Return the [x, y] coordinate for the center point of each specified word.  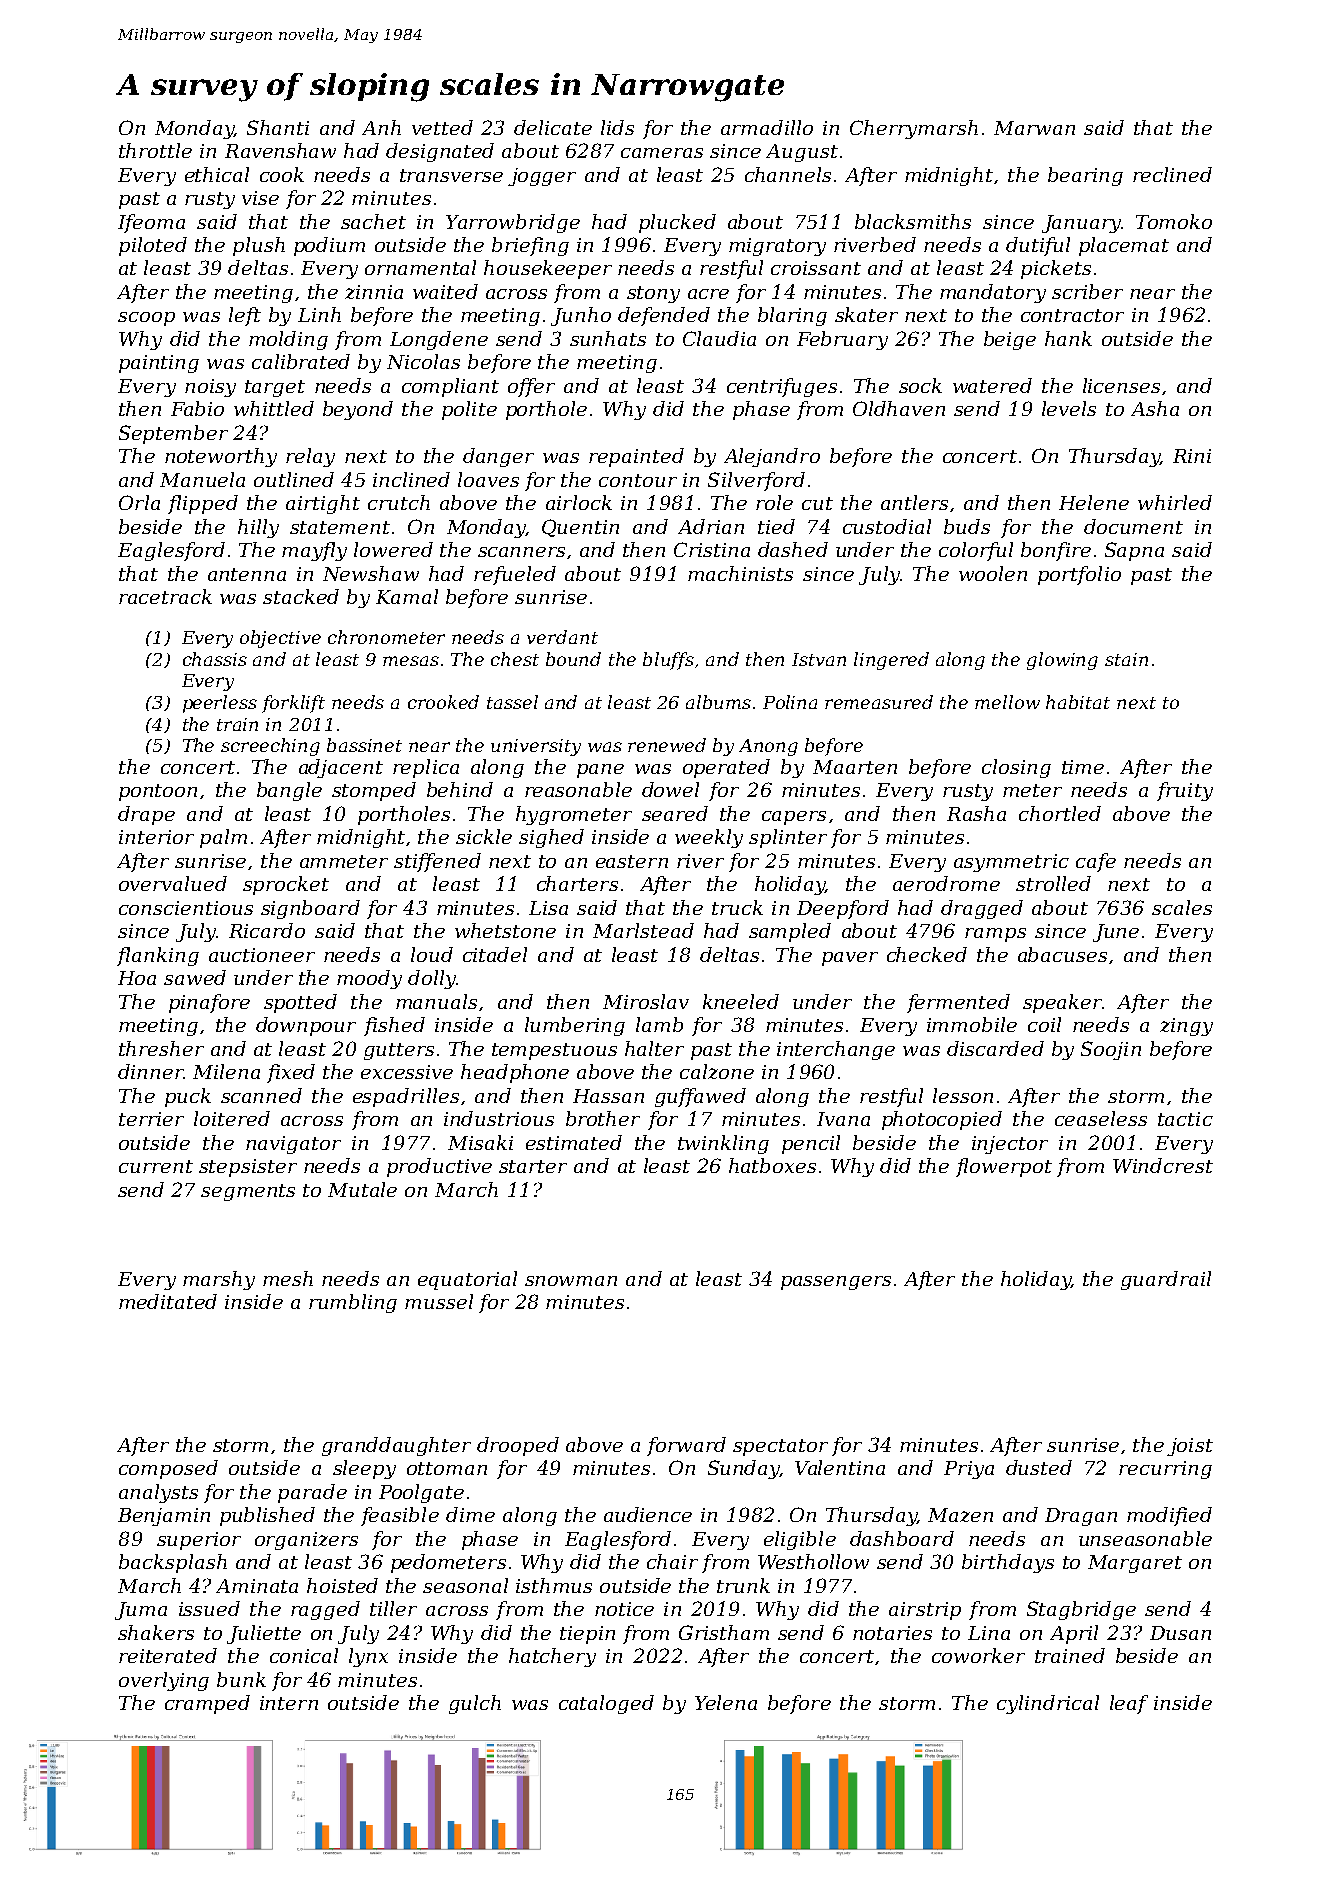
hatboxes [772, 1165]
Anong [768, 747]
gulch [475, 1704]
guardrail [1166, 1280]
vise [260, 198]
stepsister [248, 1168]
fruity [1185, 791]
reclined [1172, 174]
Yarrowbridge [513, 223]
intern [289, 1703]
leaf [1129, 1704]
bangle [289, 791]
